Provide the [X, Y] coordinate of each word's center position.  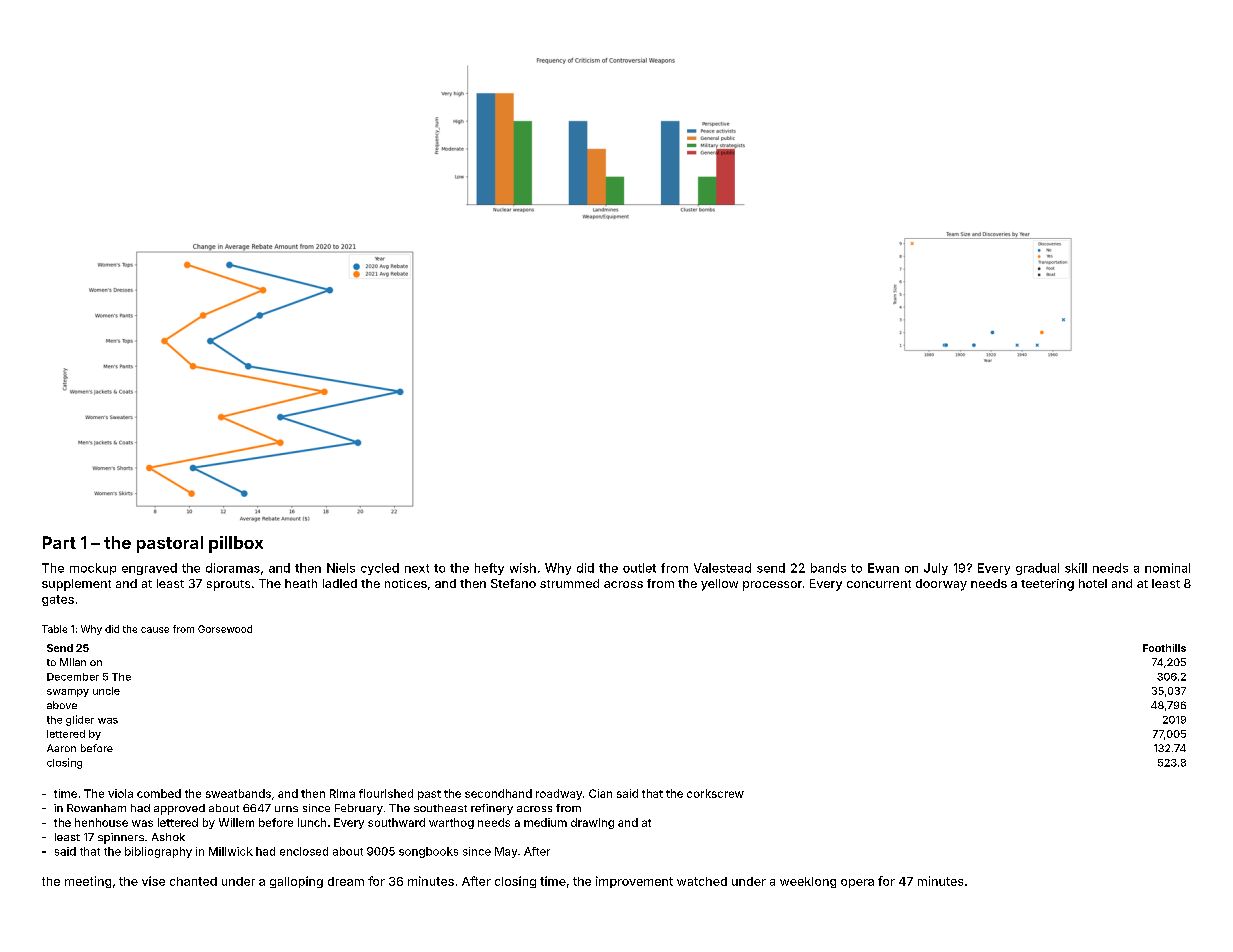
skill [1076, 568]
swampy [68, 693]
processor [772, 586]
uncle [106, 691]
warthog [451, 823]
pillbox [236, 544]
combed [159, 793]
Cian [600, 793]
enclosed [304, 851]
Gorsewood [225, 629]
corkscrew [715, 793]
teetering [1047, 585]
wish [523, 568]
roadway [559, 794]
